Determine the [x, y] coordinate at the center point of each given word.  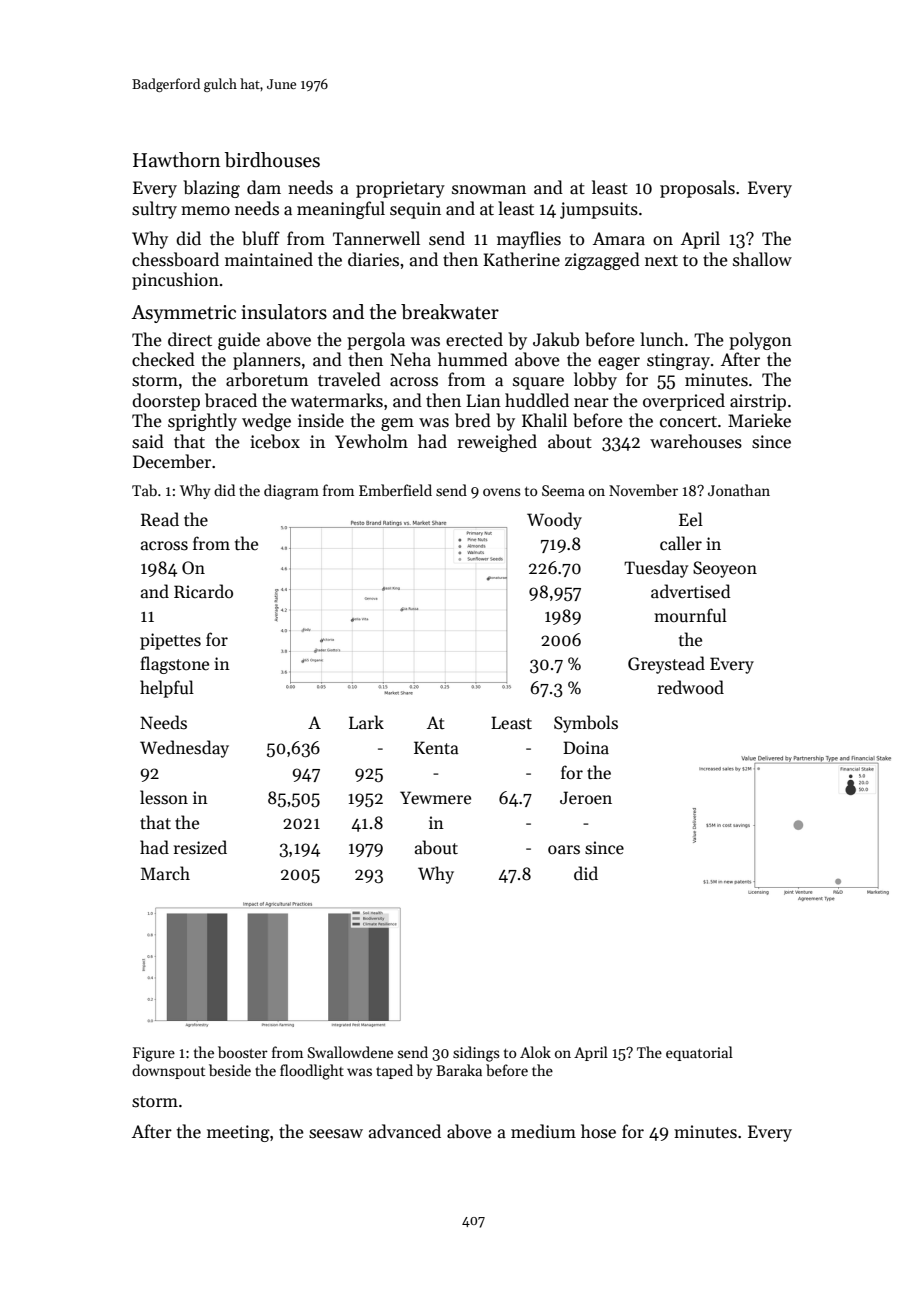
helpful [167, 689]
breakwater [450, 312]
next [661, 261]
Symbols [586, 724]
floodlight [312, 1072]
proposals [697, 189]
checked [163, 359]
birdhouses [272, 160]
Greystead [666, 665]
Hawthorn [177, 160]
